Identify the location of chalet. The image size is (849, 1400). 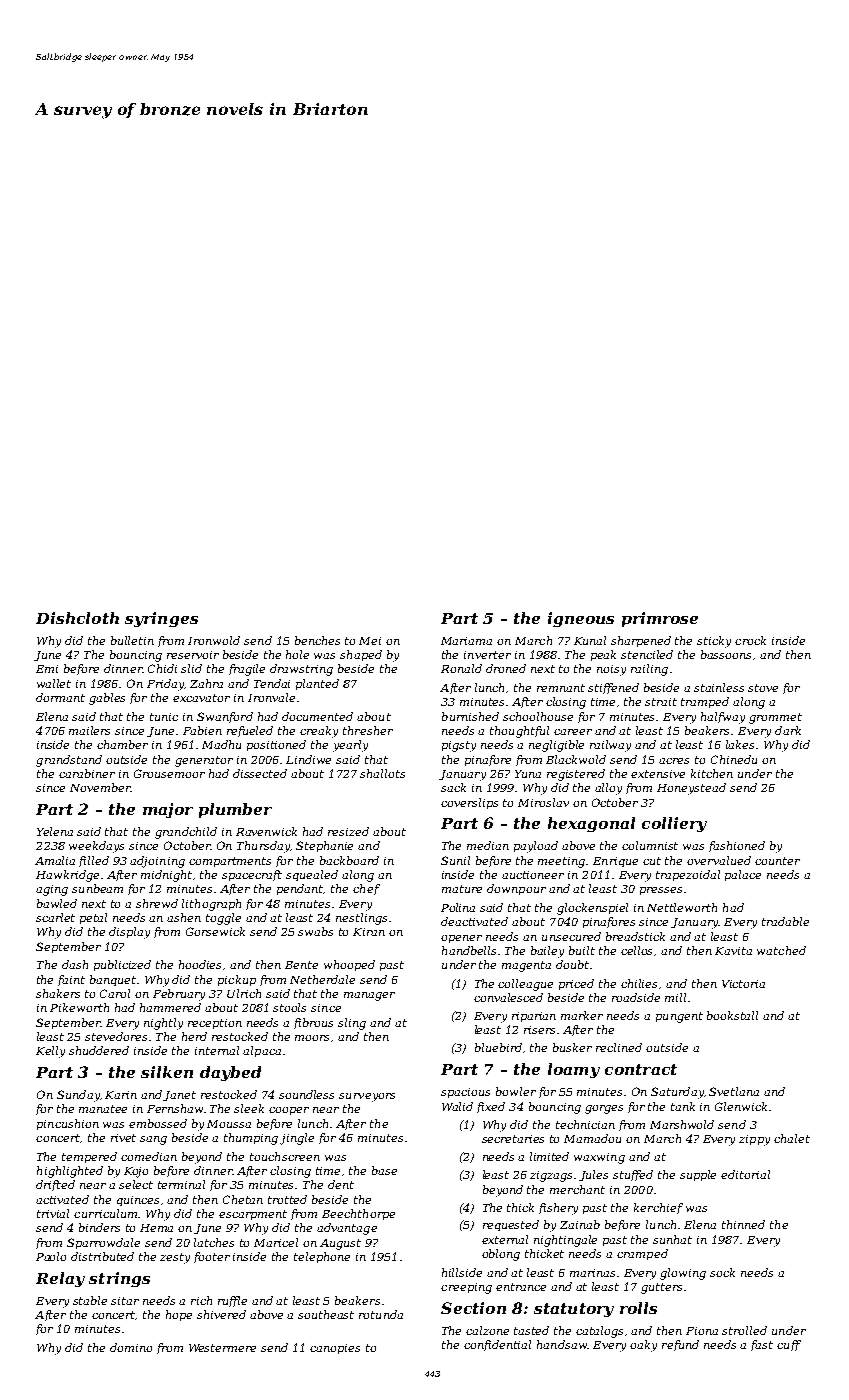
(792, 1138).
